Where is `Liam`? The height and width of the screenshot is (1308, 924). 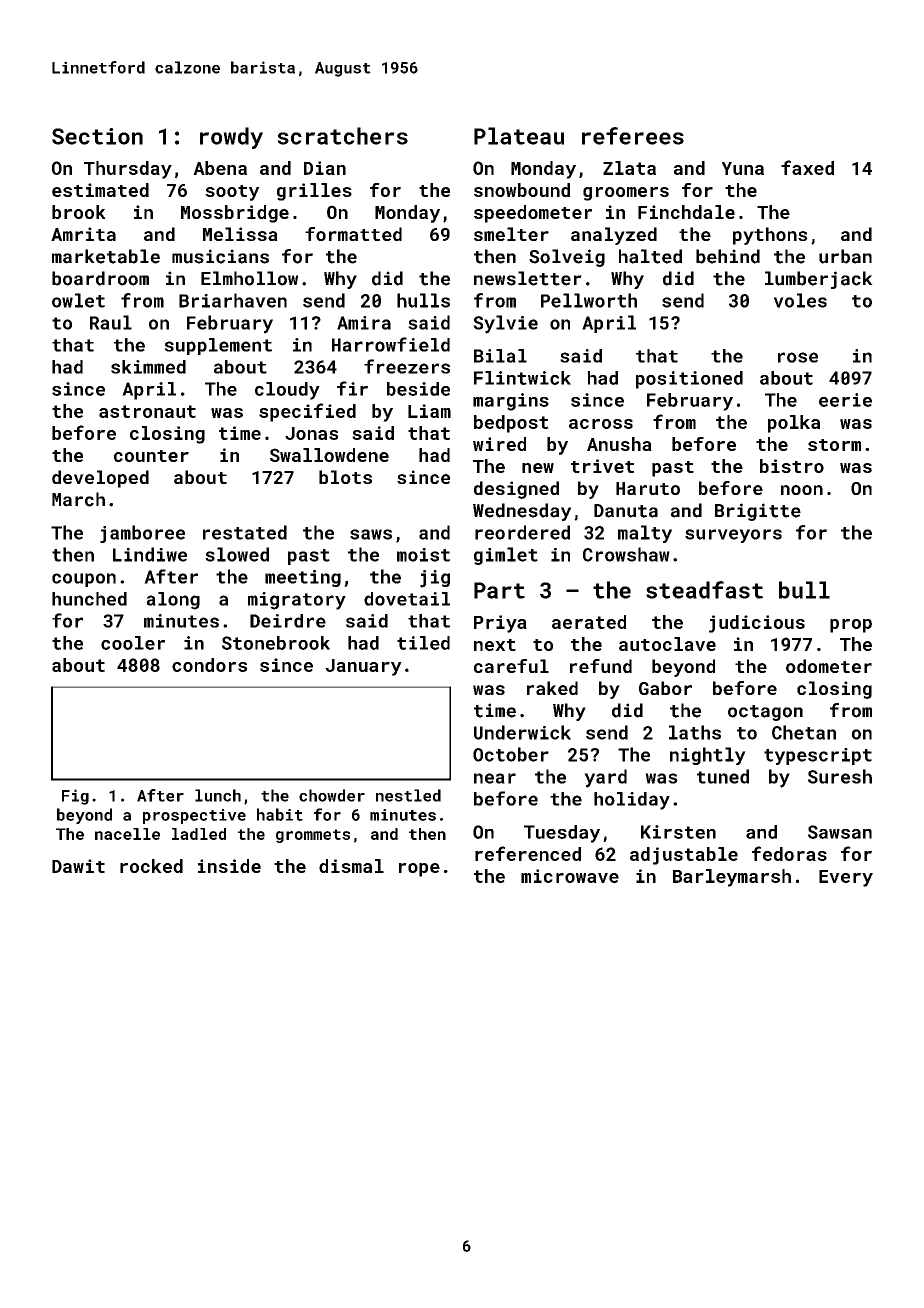
Liam is located at coordinates (429, 411).
